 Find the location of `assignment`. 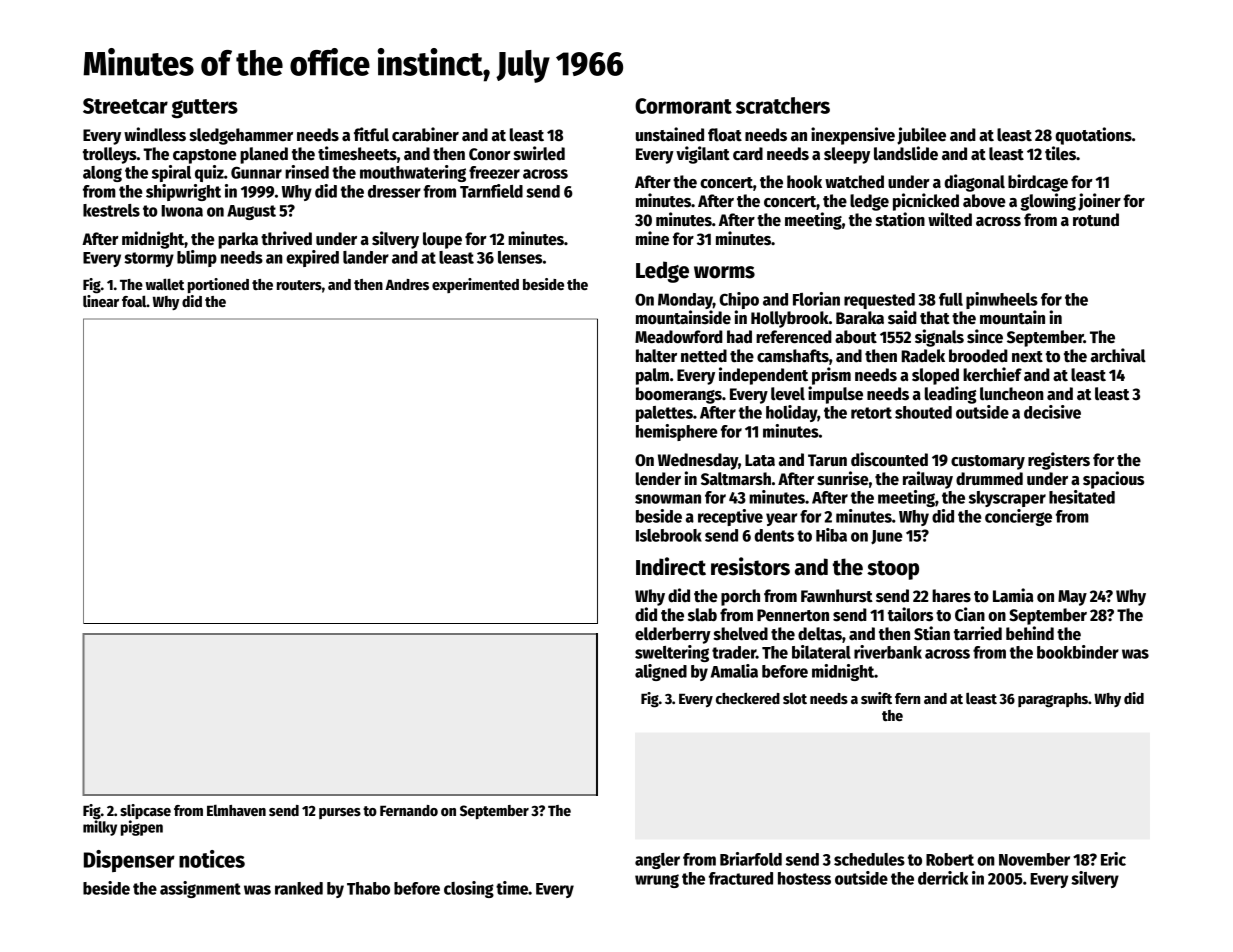

assignment is located at coordinates (200, 889).
